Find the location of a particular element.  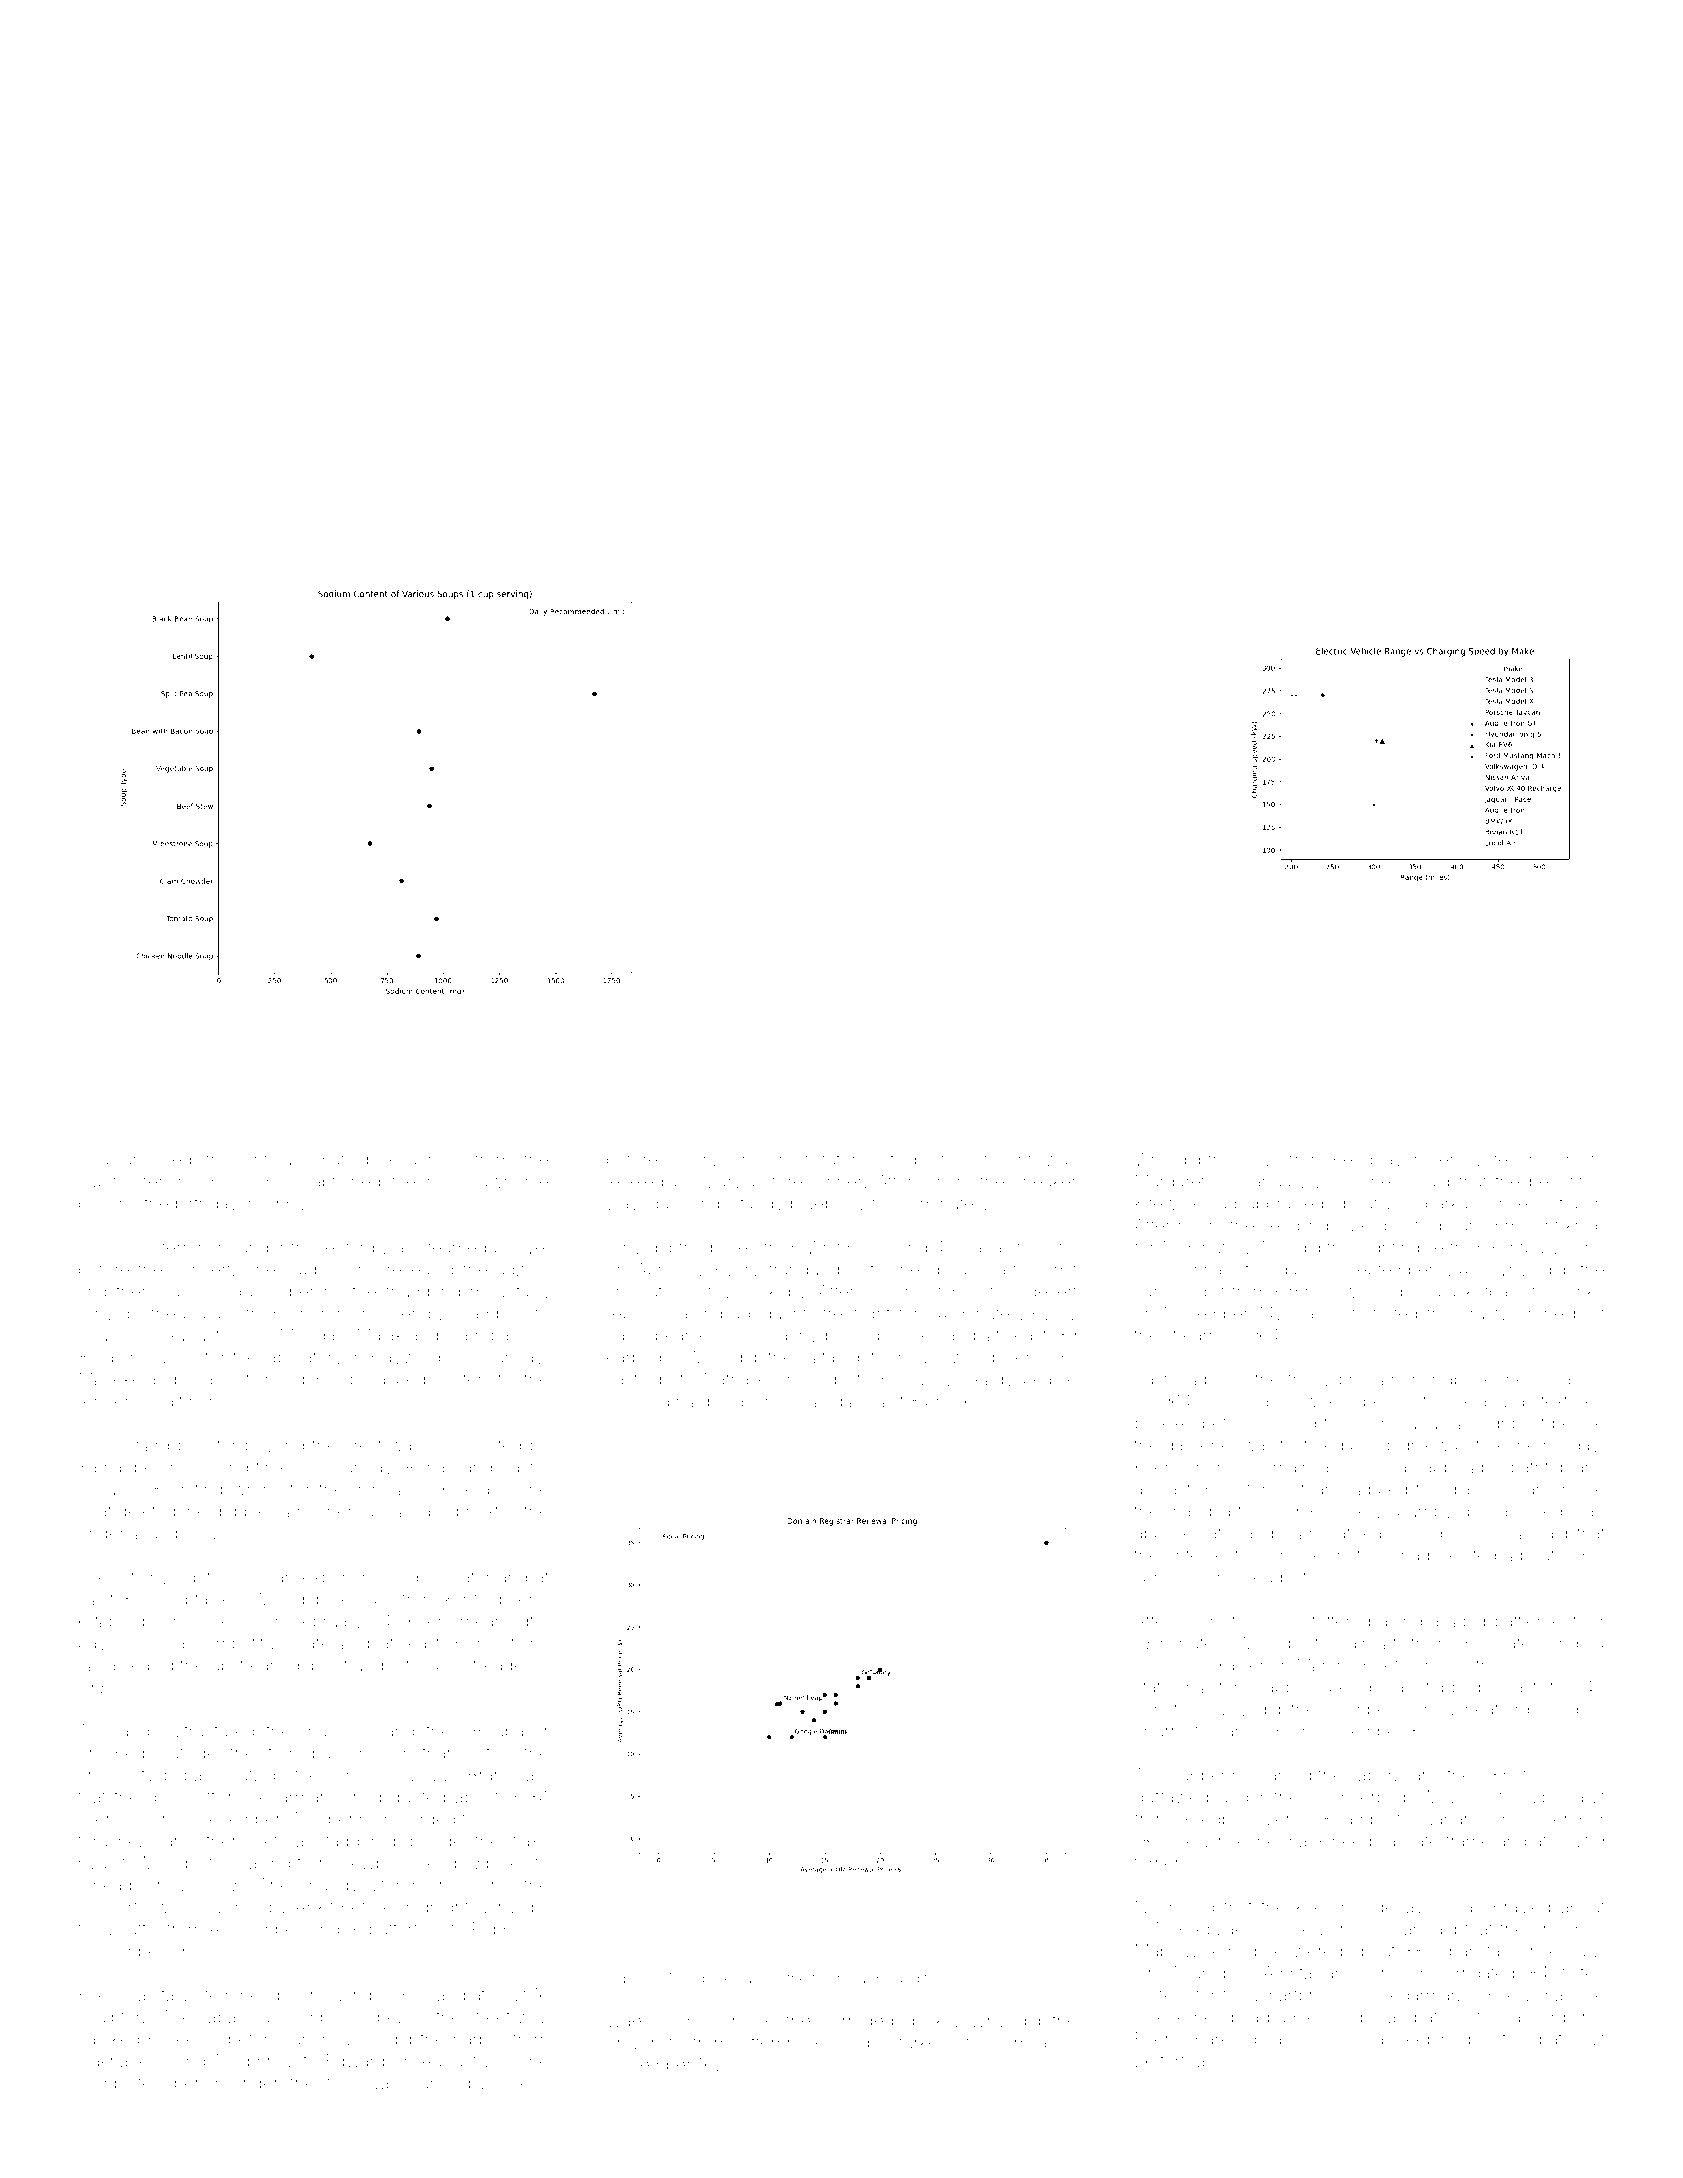

tortillas is located at coordinates (1187, 2061).
